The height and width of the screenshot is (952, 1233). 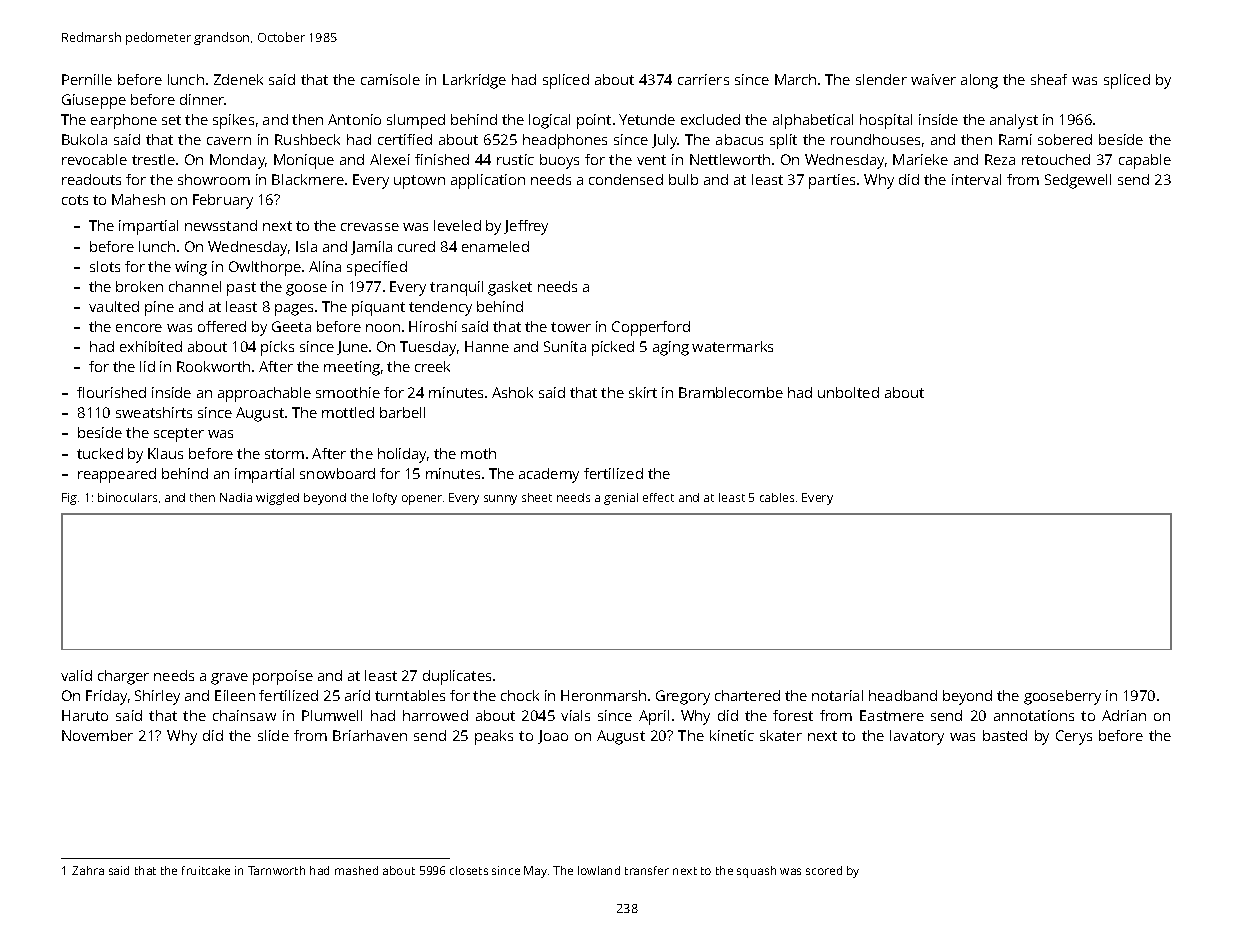 What do you see at coordinates (88, 870) in the screenshot?
I see `Zahra` at bounding box center [88, 870].
